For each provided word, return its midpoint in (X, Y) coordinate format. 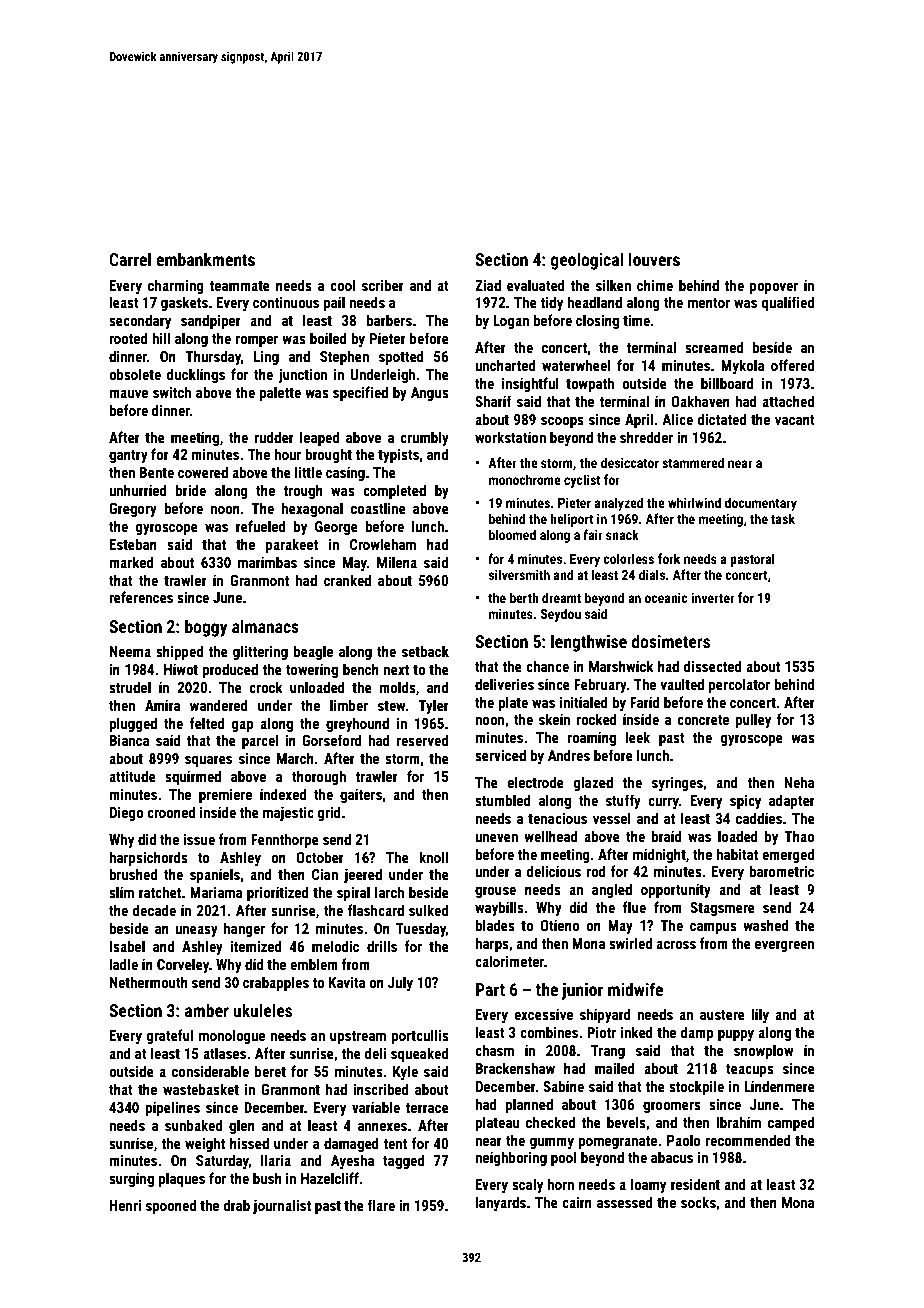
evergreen (784, 946)
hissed (249, 1143)
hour (287, 454)
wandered (219, 705)
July (400, 983)
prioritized (278, 893)
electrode (536, 782)
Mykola (743, 366)
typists (398, 456)
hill (161, 338)
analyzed (619, 504)
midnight (659, 855)
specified (360, 393)
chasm (494, 1050)
